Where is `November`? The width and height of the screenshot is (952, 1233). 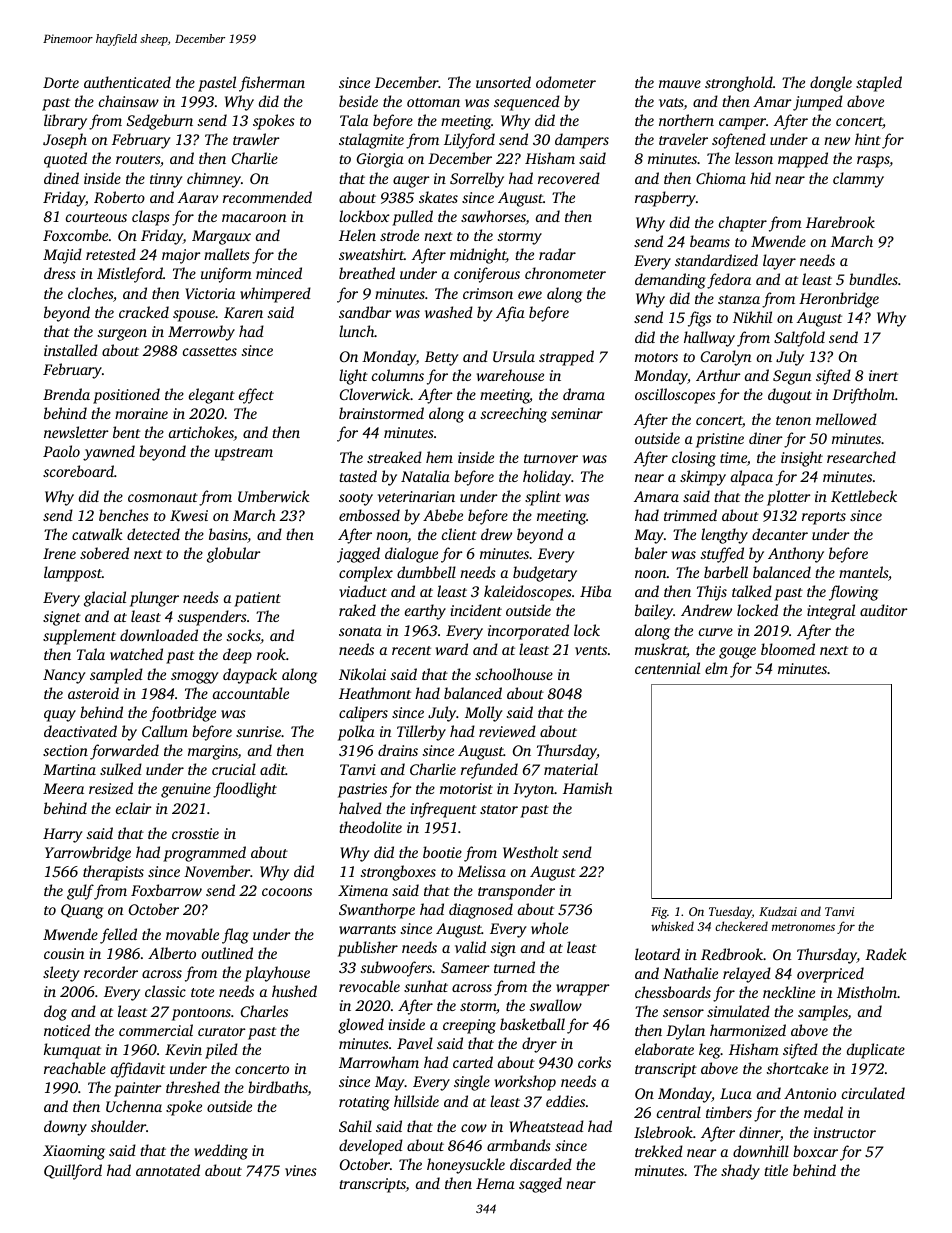
November is located at coordinates (217, 871).
